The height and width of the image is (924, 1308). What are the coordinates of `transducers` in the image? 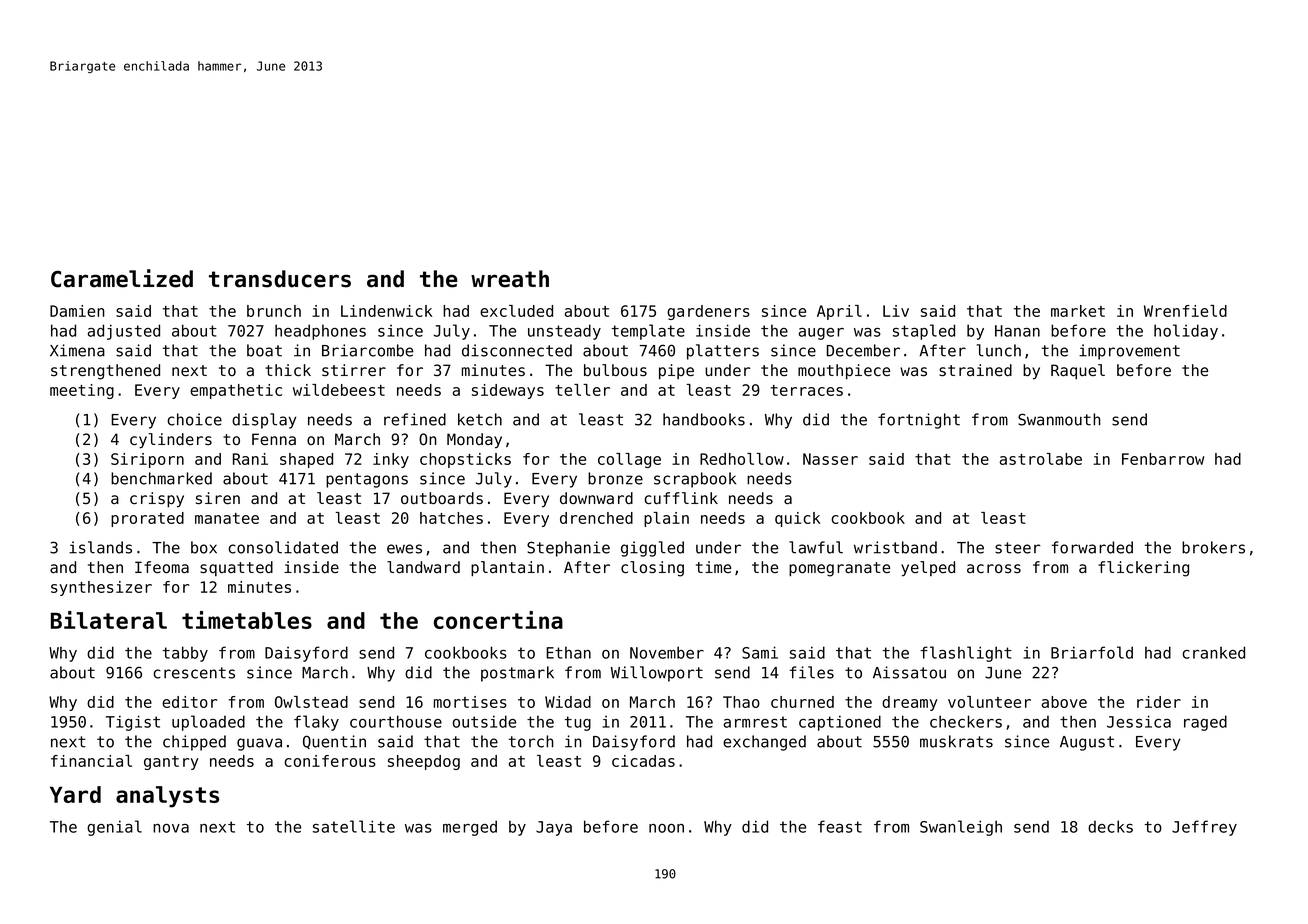 It's located at (280, 279).
